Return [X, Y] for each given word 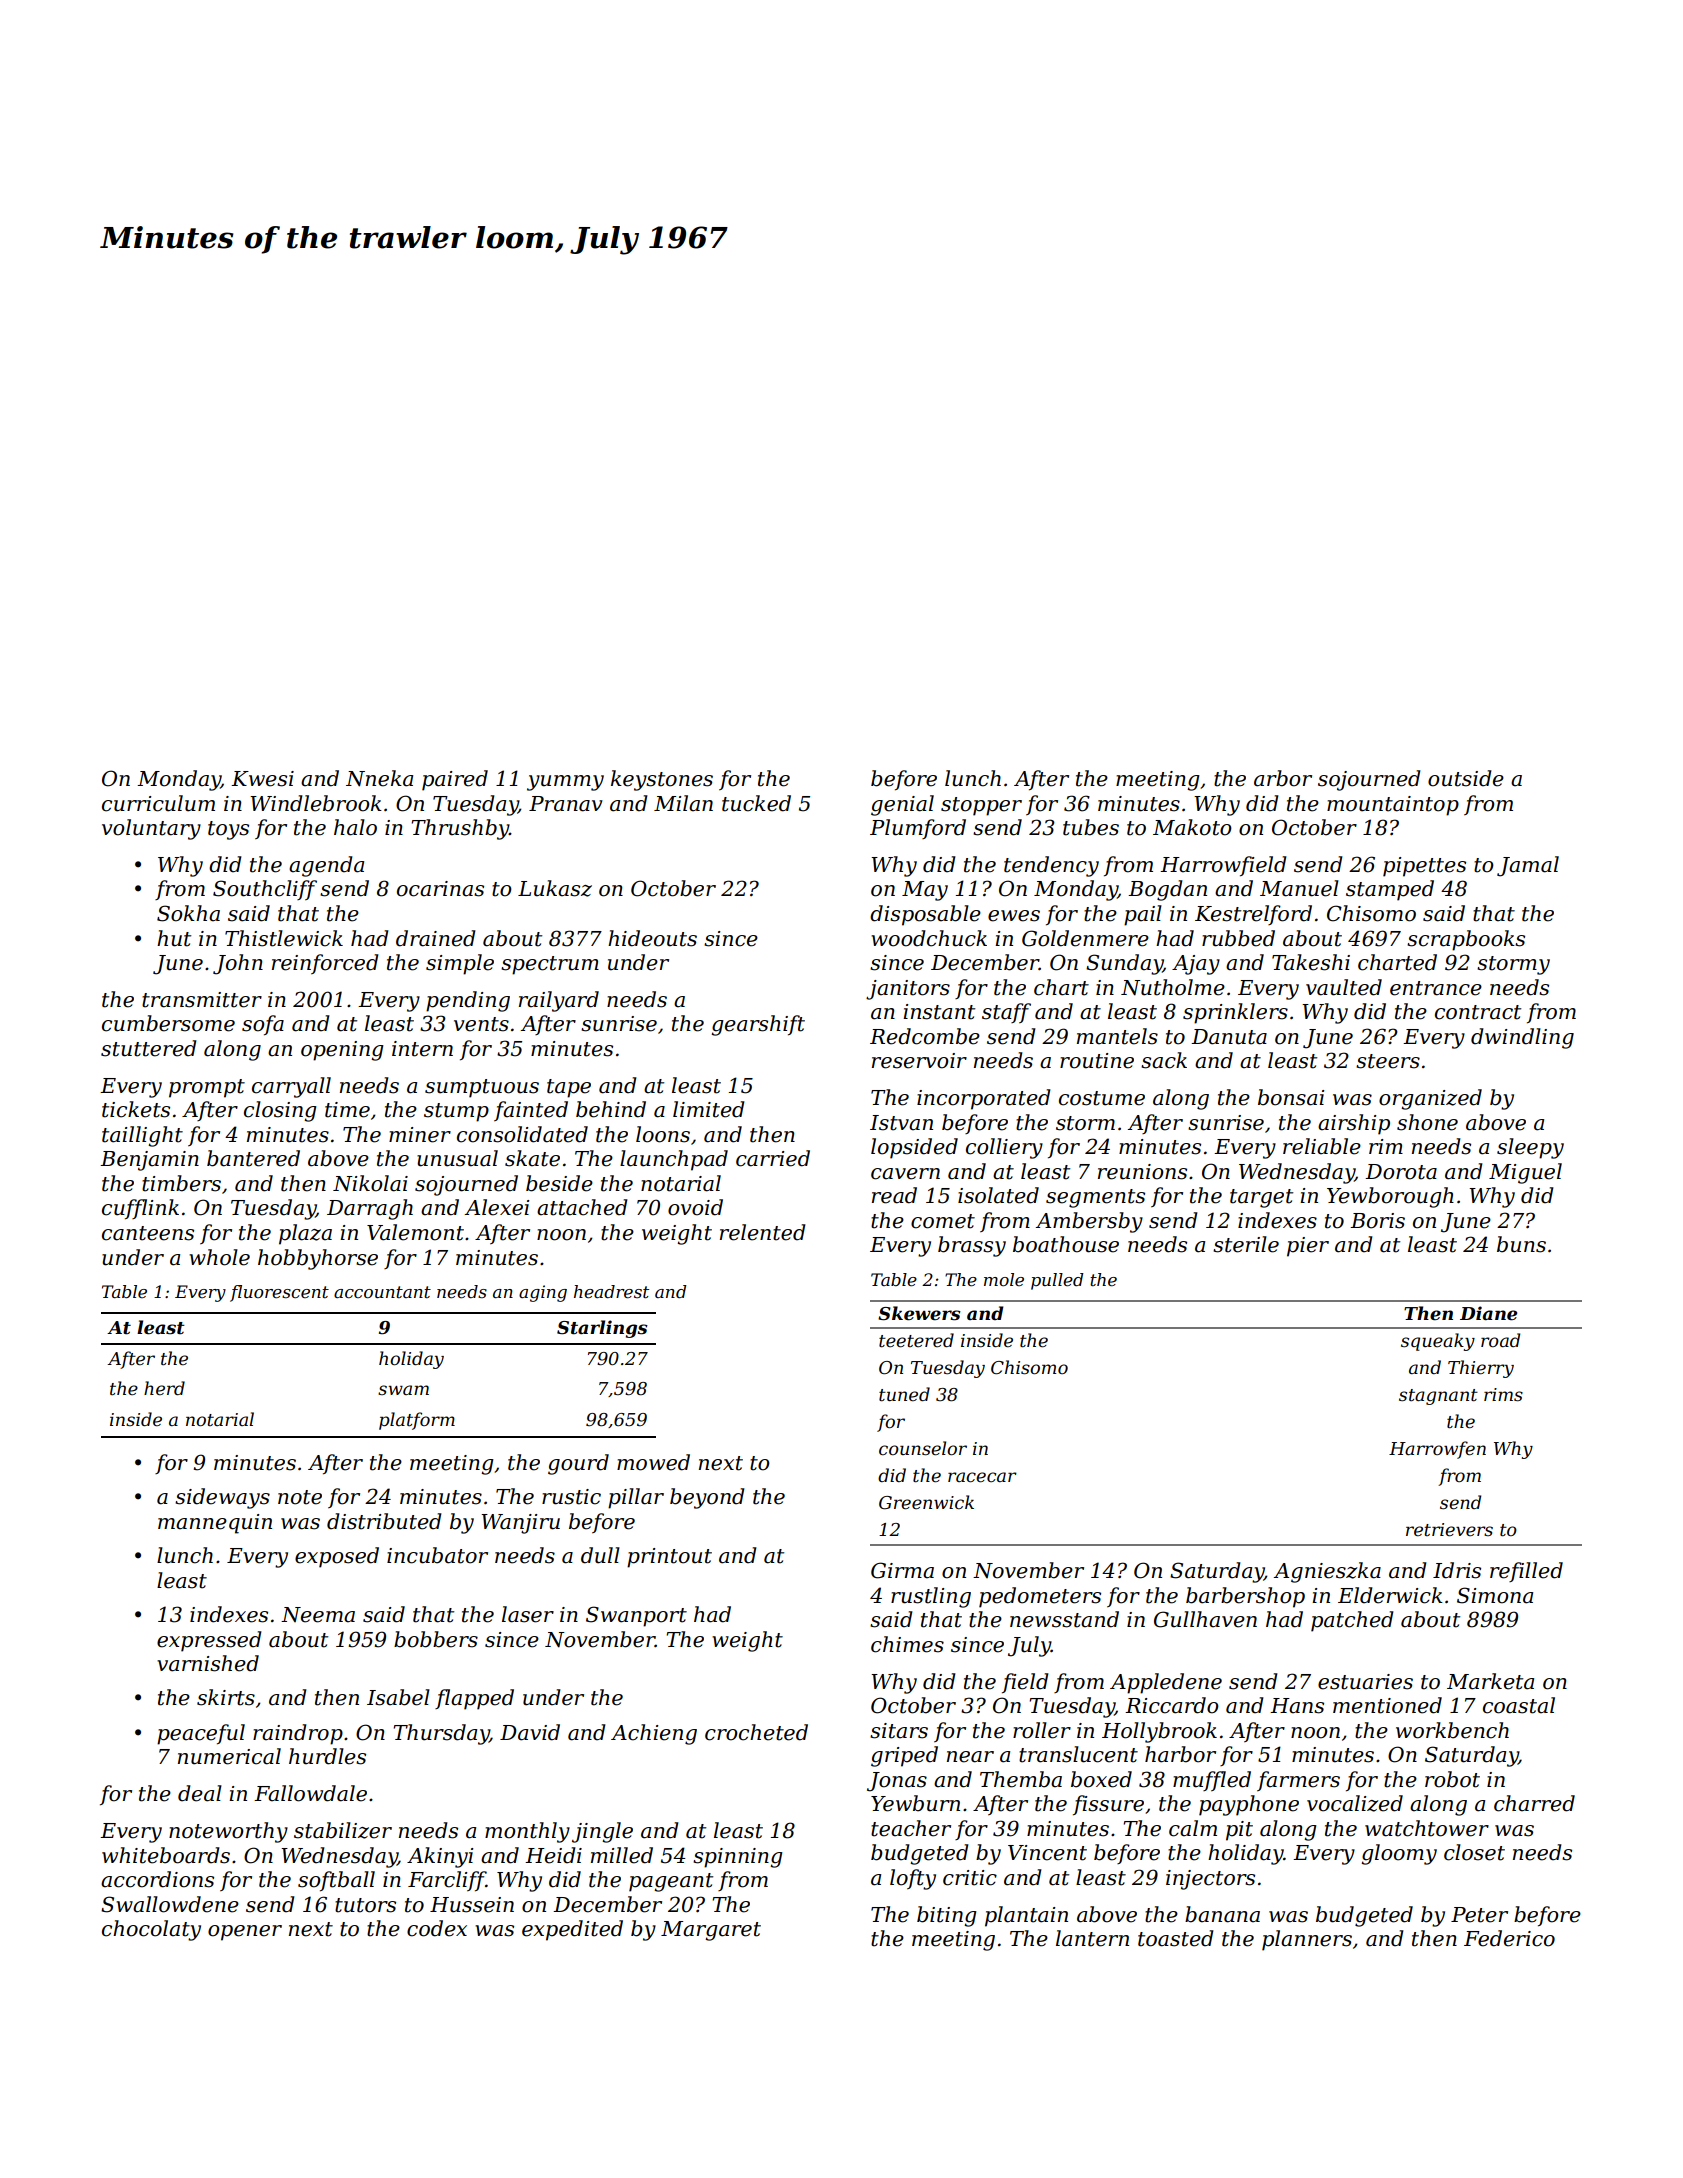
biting [947, 1916]
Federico [1509, 1938]
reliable [1322, 1146]
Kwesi [262, 779]
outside [1466, 778]
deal [200, 1793]
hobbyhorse [318, 1259]
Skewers [919, 1313]
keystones [662, 780]
